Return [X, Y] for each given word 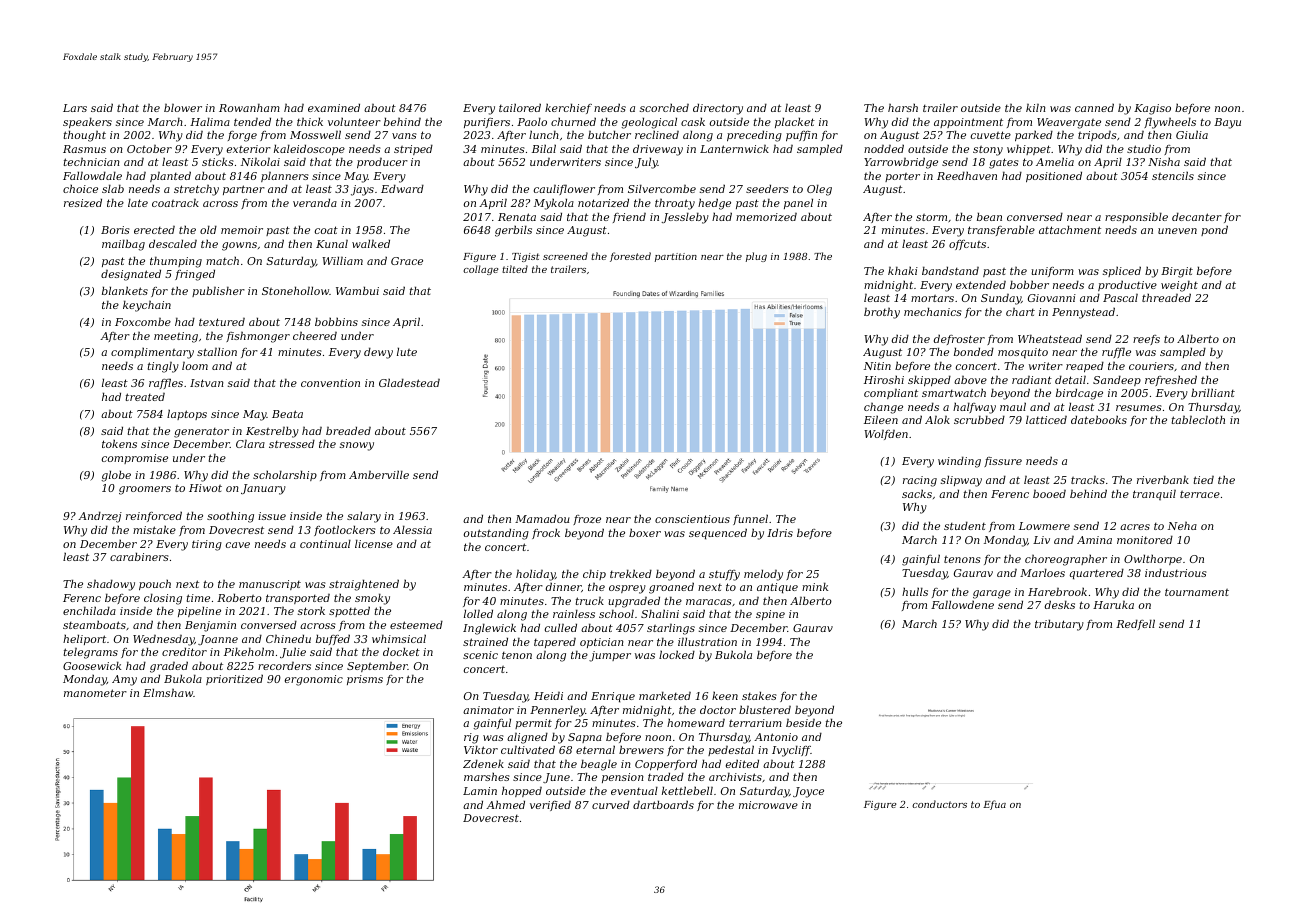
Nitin [877, 366]
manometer [95, 693]
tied [1204, 479]
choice [80, 188]
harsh [903, 107]
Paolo [532, 121]
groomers [145, 490]
